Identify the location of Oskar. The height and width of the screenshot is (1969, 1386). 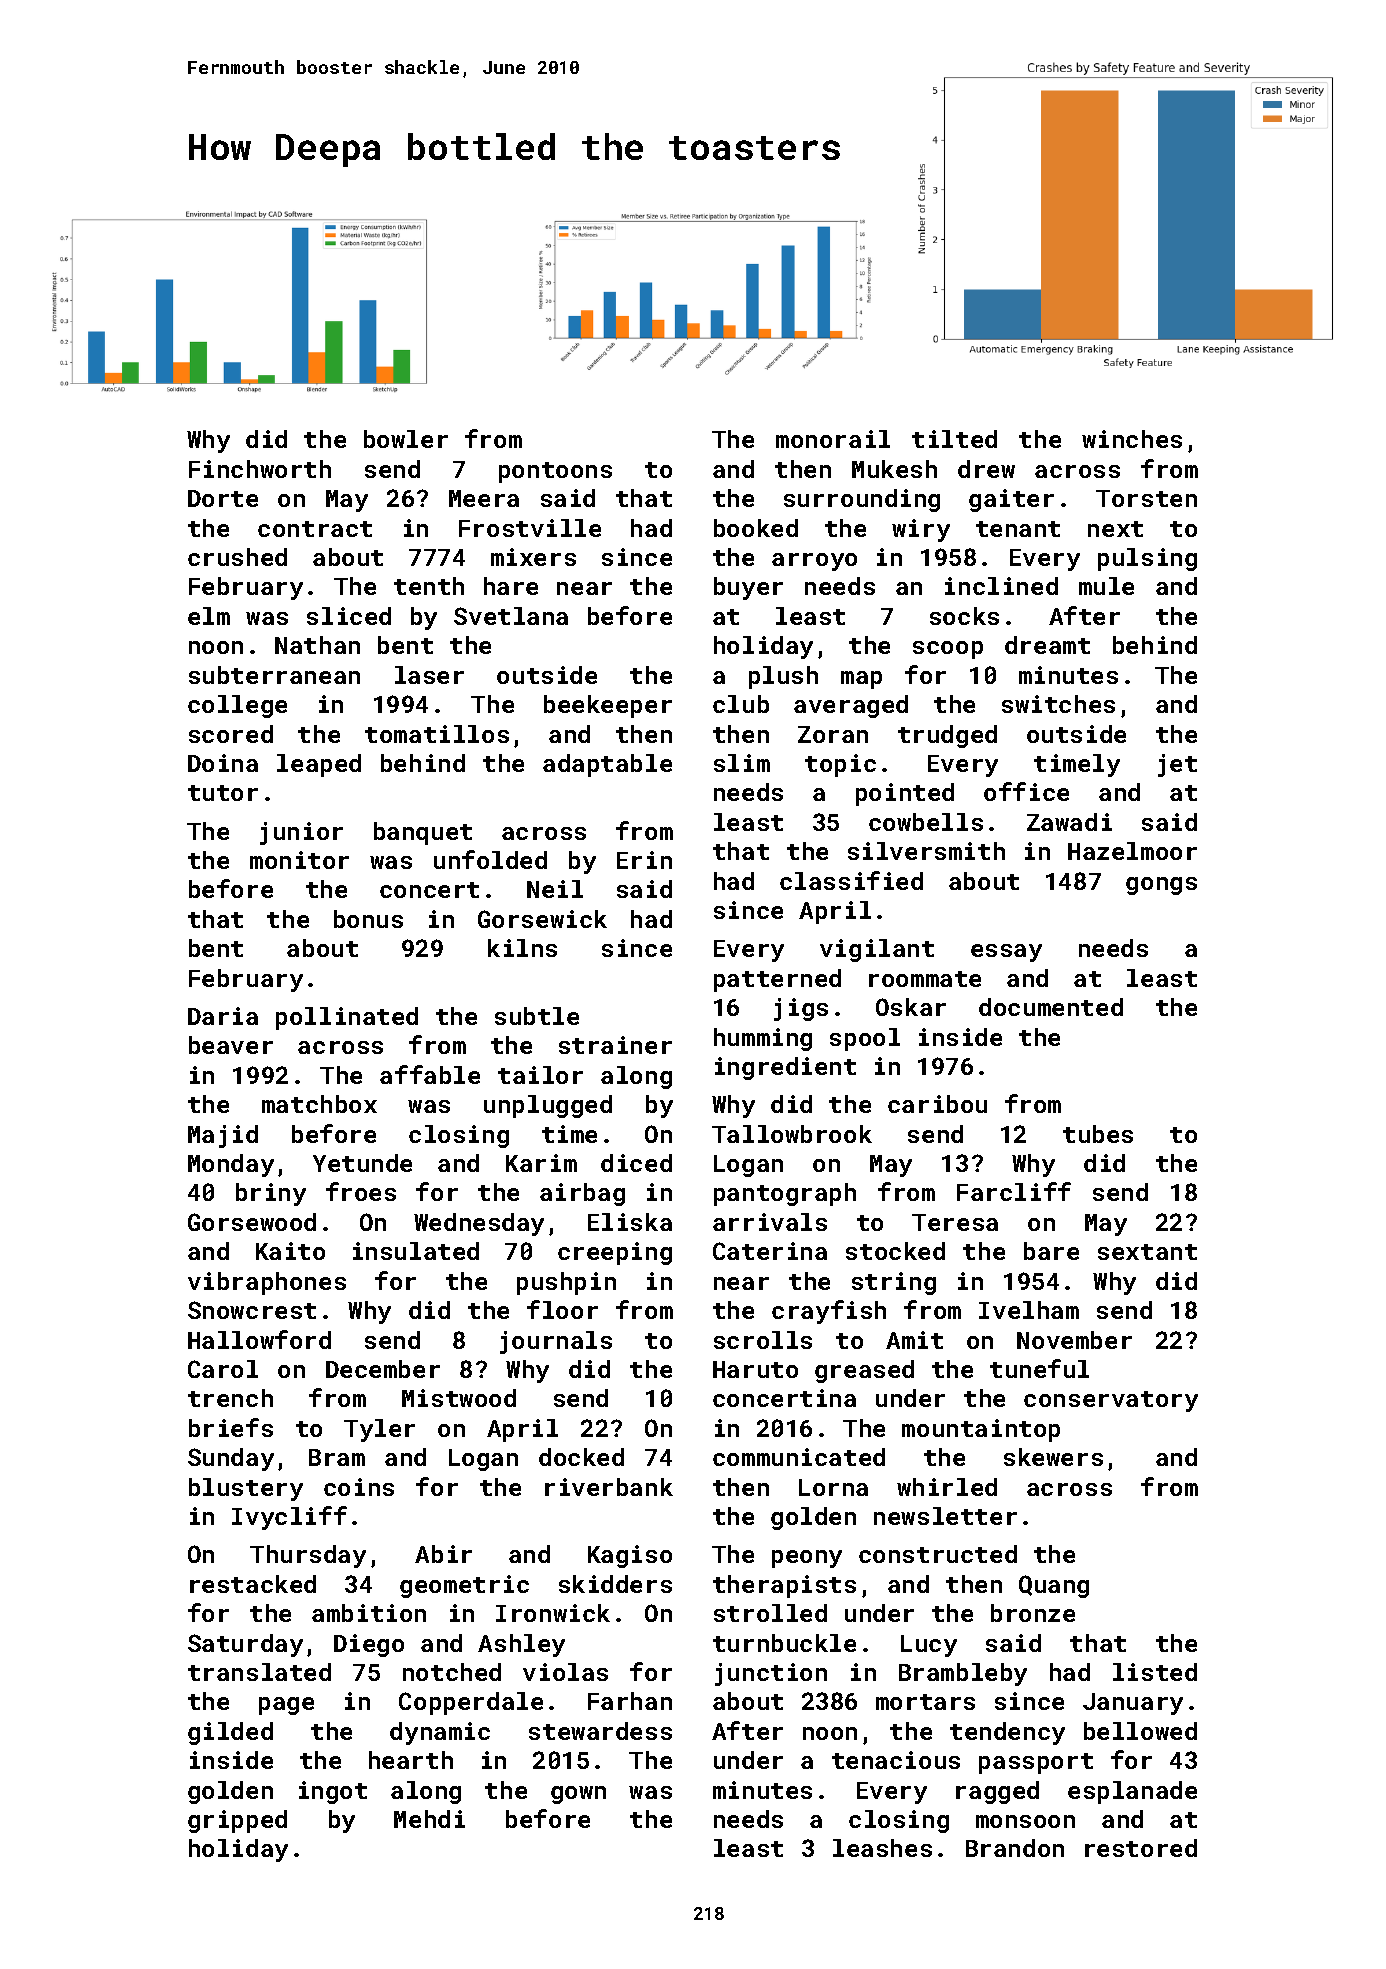
(911, 1007).
